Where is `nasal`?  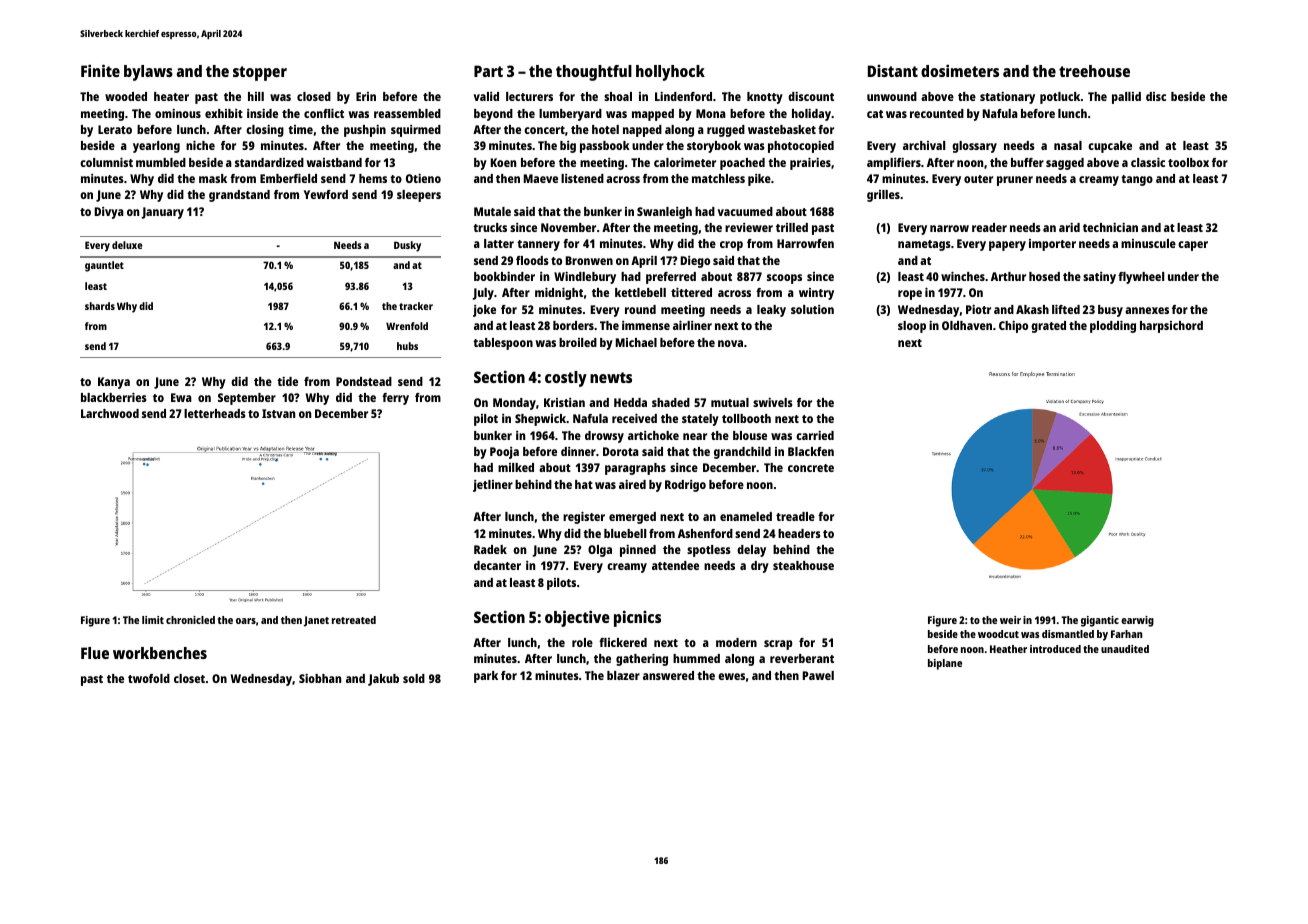
nasal is located at coordinates (1068, 145).
